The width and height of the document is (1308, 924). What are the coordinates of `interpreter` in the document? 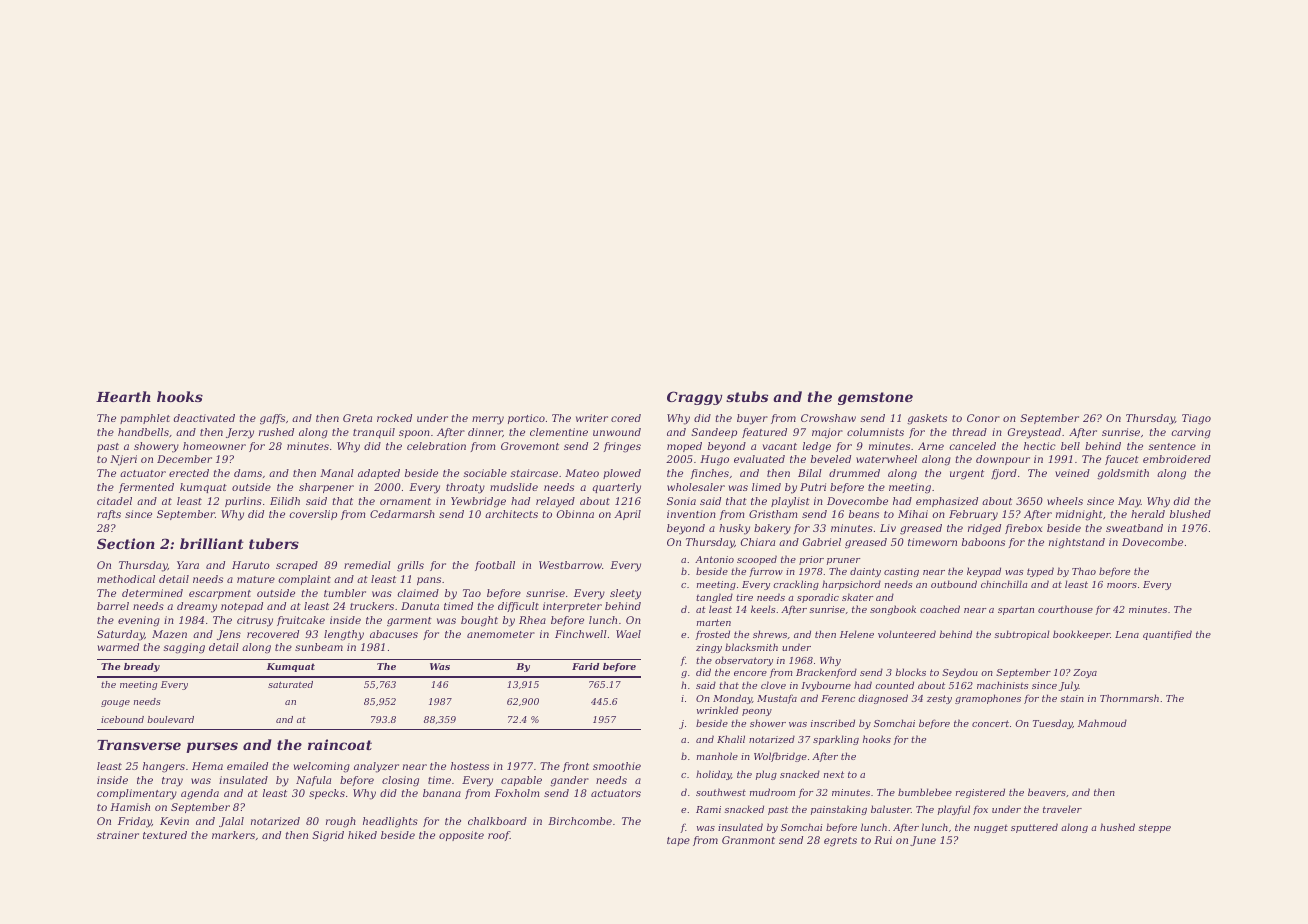 It's located at (572, 607).
